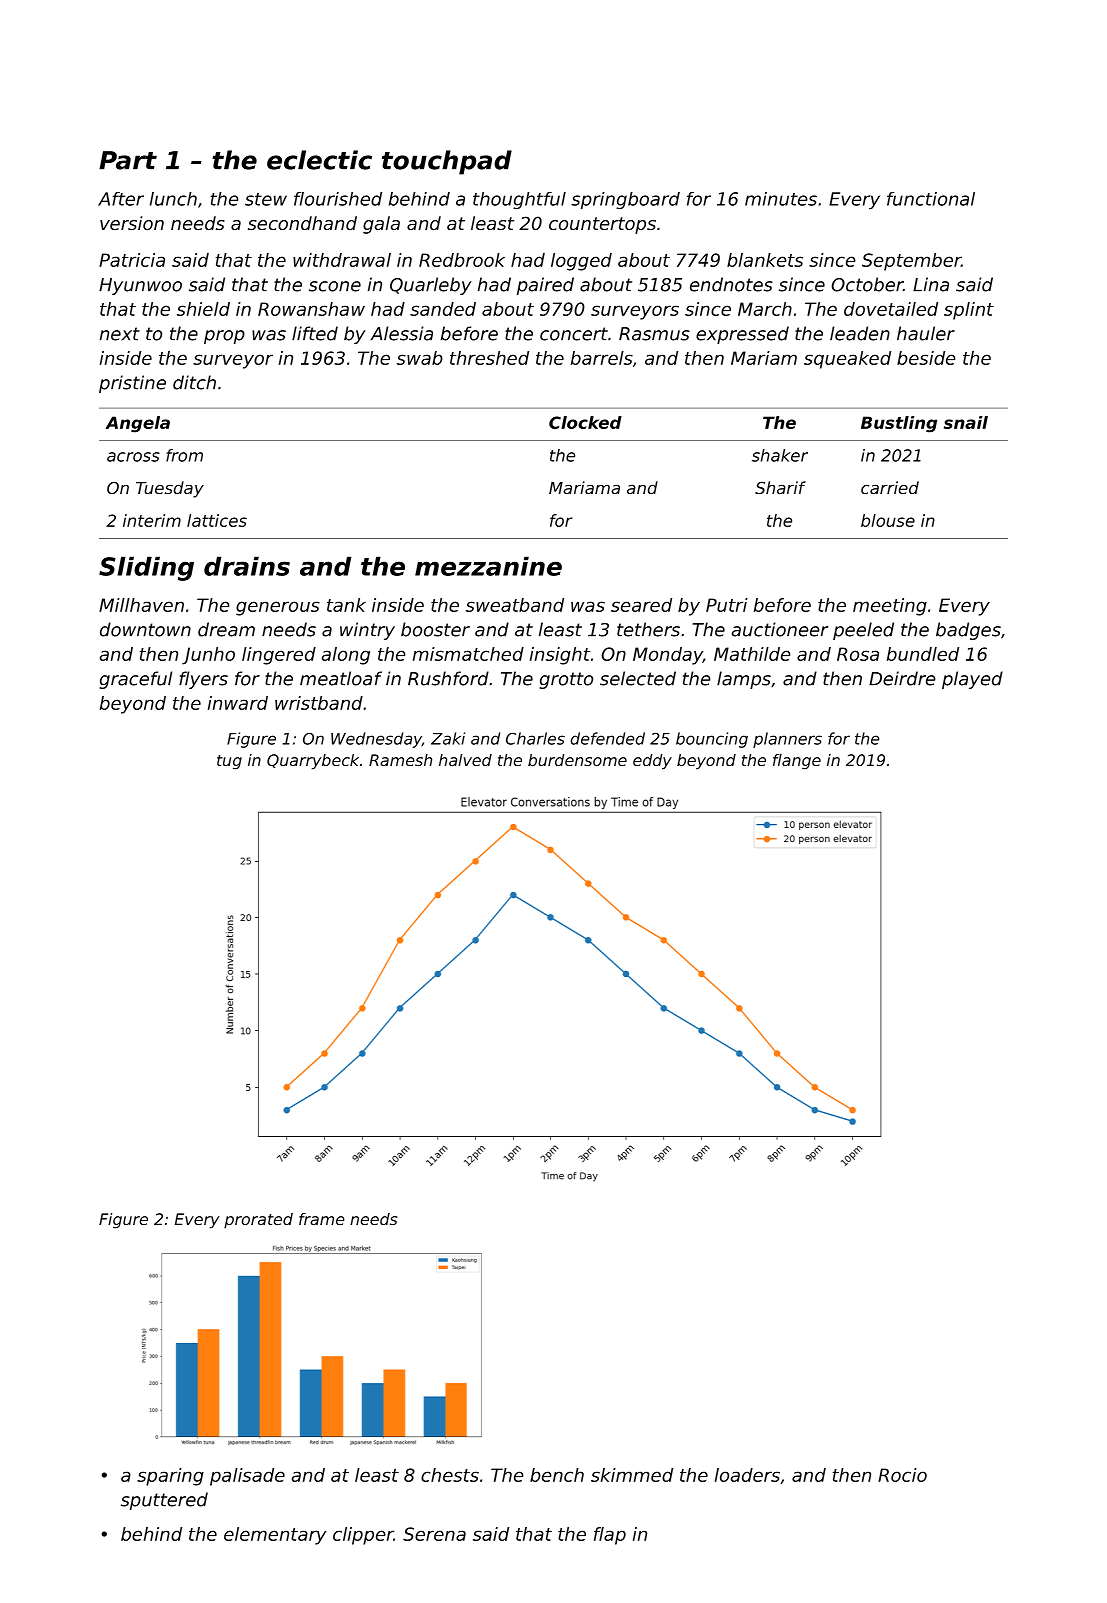  I want to click on chests, so click(450, 1475).
